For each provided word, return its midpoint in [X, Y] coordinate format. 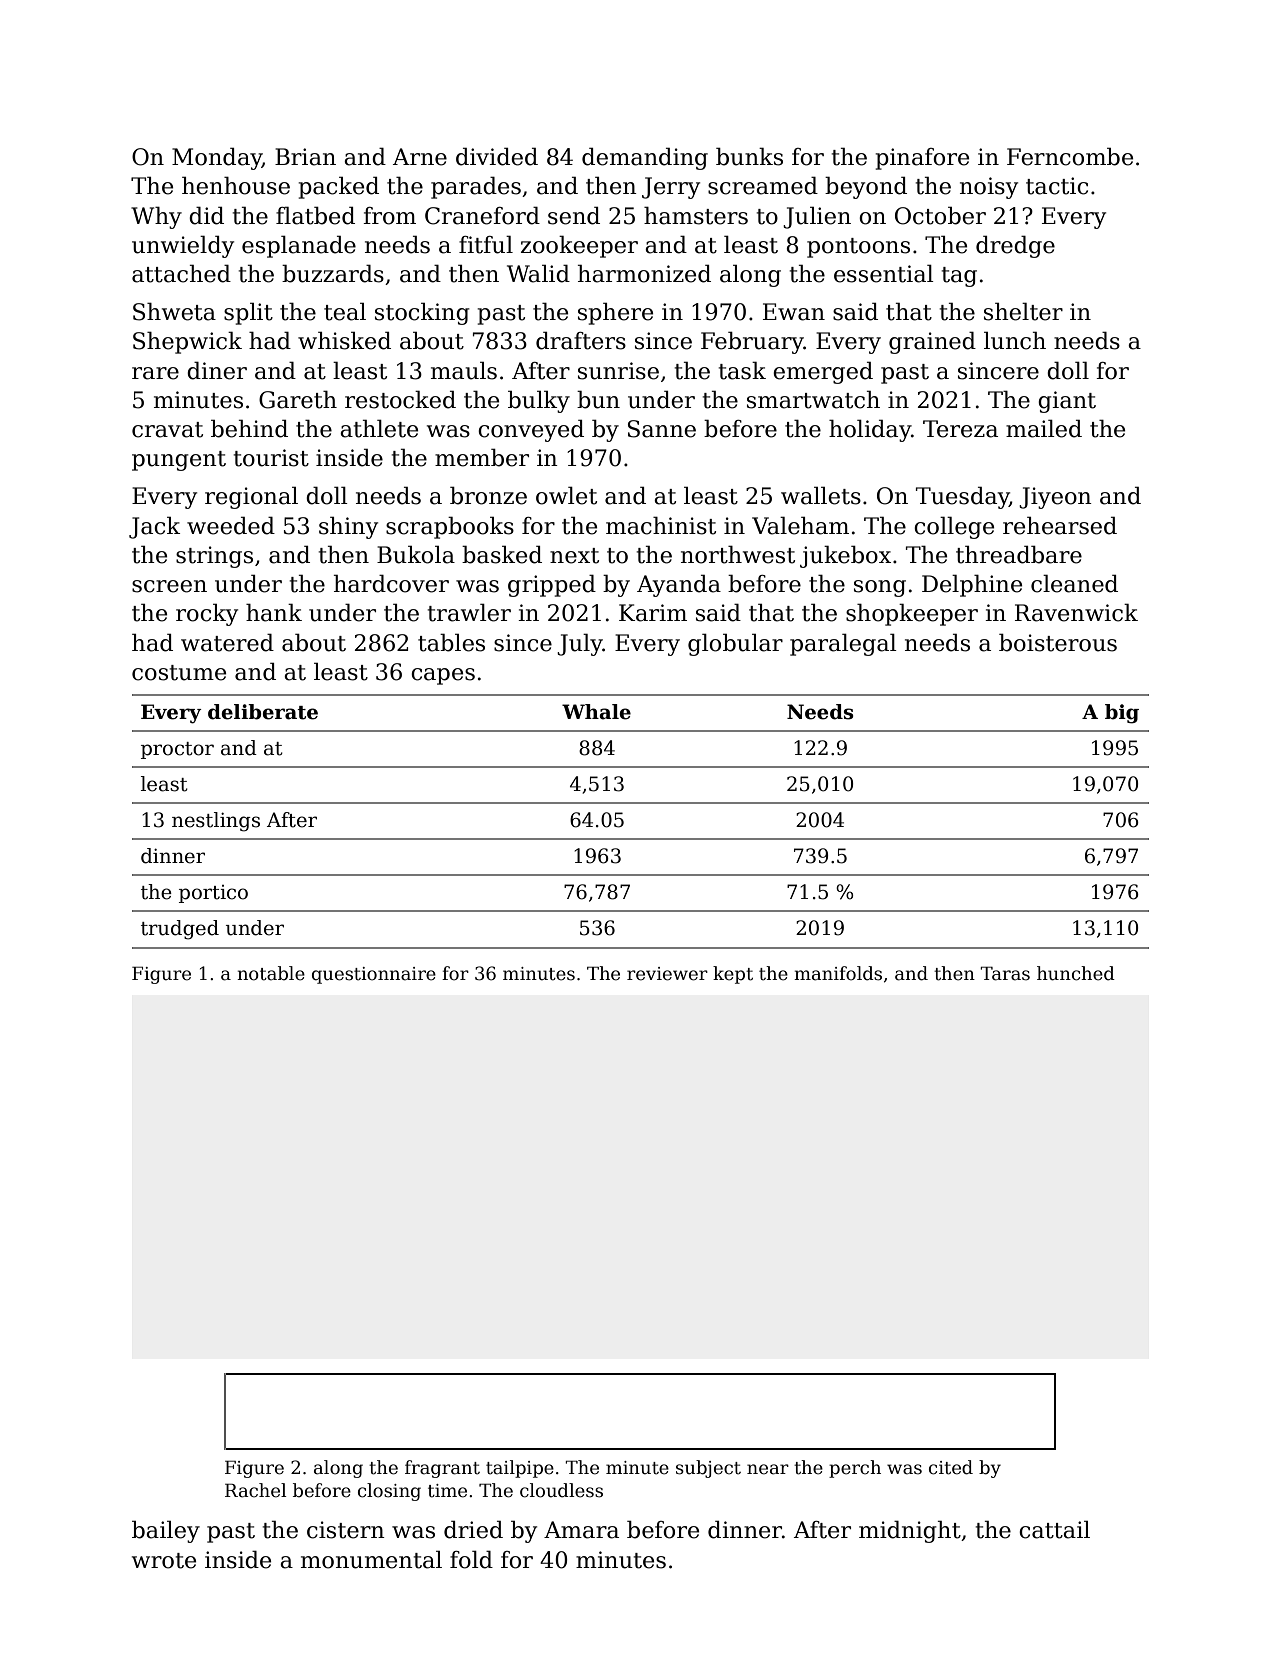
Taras [1005, 973]
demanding [645, 158]
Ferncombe [1070, 156]
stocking [422, 313]
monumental [371, 1559]
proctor [177, 750]
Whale [596, 712]
